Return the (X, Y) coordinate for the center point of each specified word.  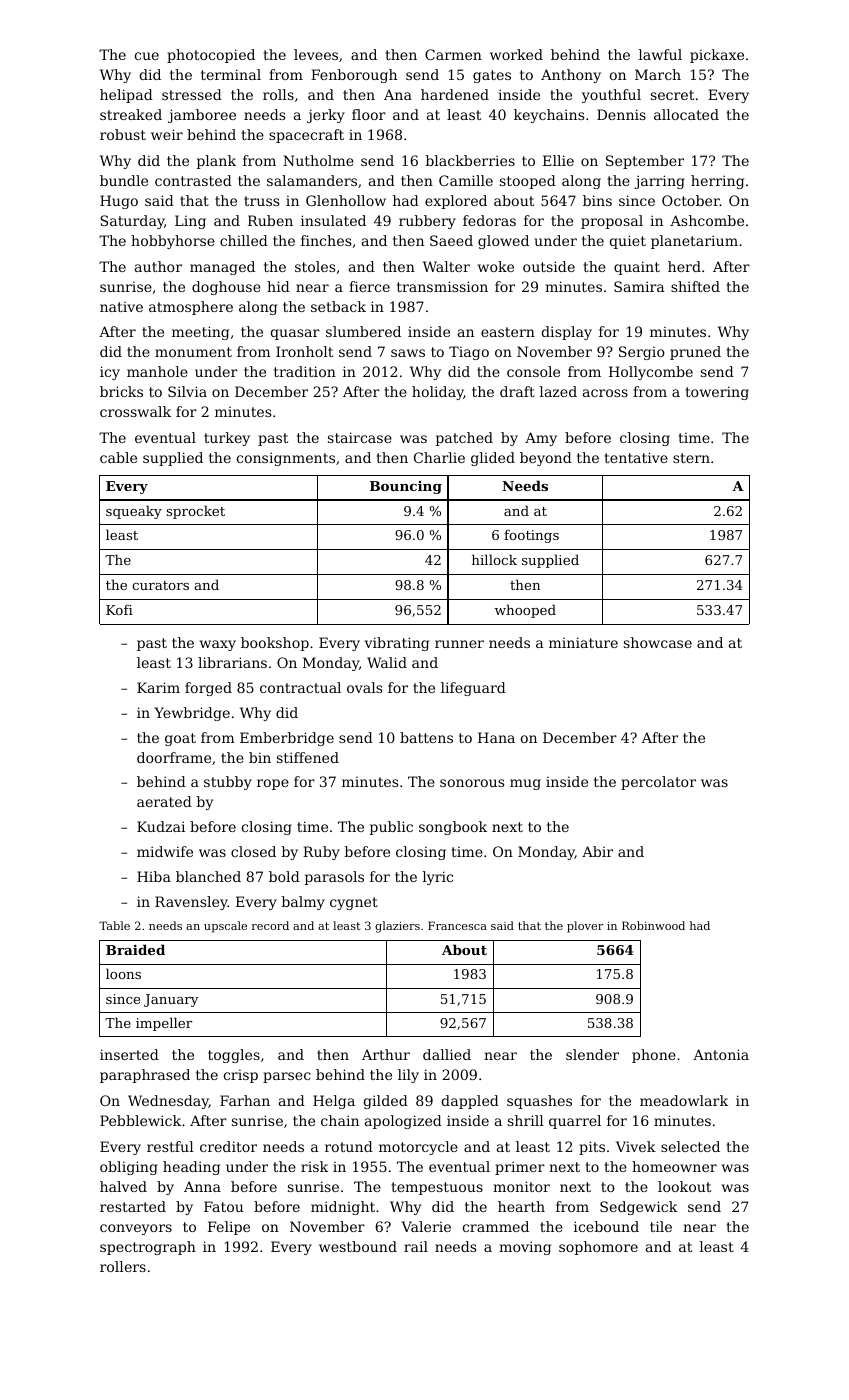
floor (369, 114)
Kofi (119, 610)
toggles (234, 1056)
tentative (636, 457)
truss (261, 201)
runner (459, 644)
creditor (228, 1146)
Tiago (469, 353)
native (121, 307)
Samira (639, 286)
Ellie (558, 160)
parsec (287, 1077)
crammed (496, 1226)
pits (592, 1148)
